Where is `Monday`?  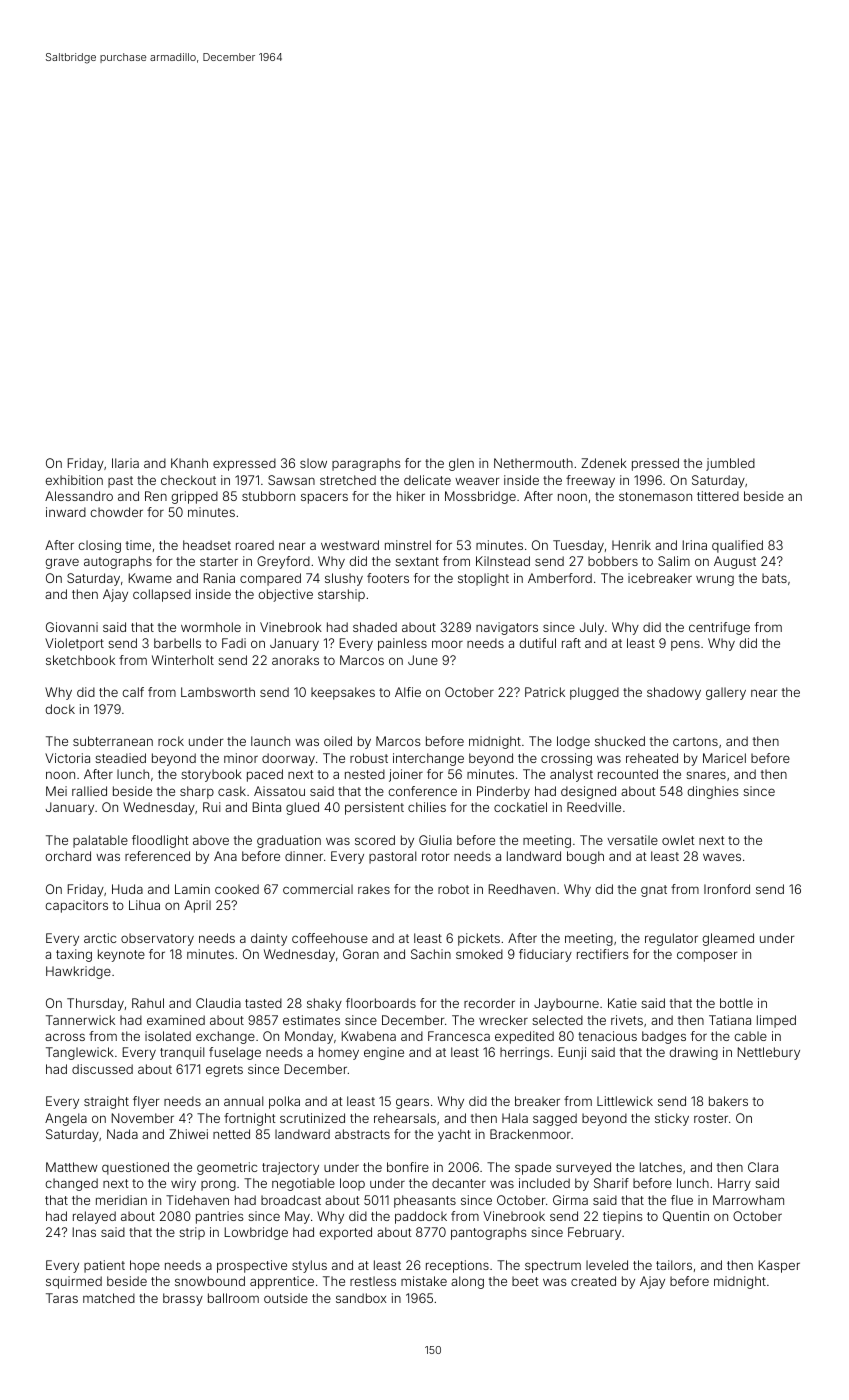 Monday is located at coordinates (309, 1037).
